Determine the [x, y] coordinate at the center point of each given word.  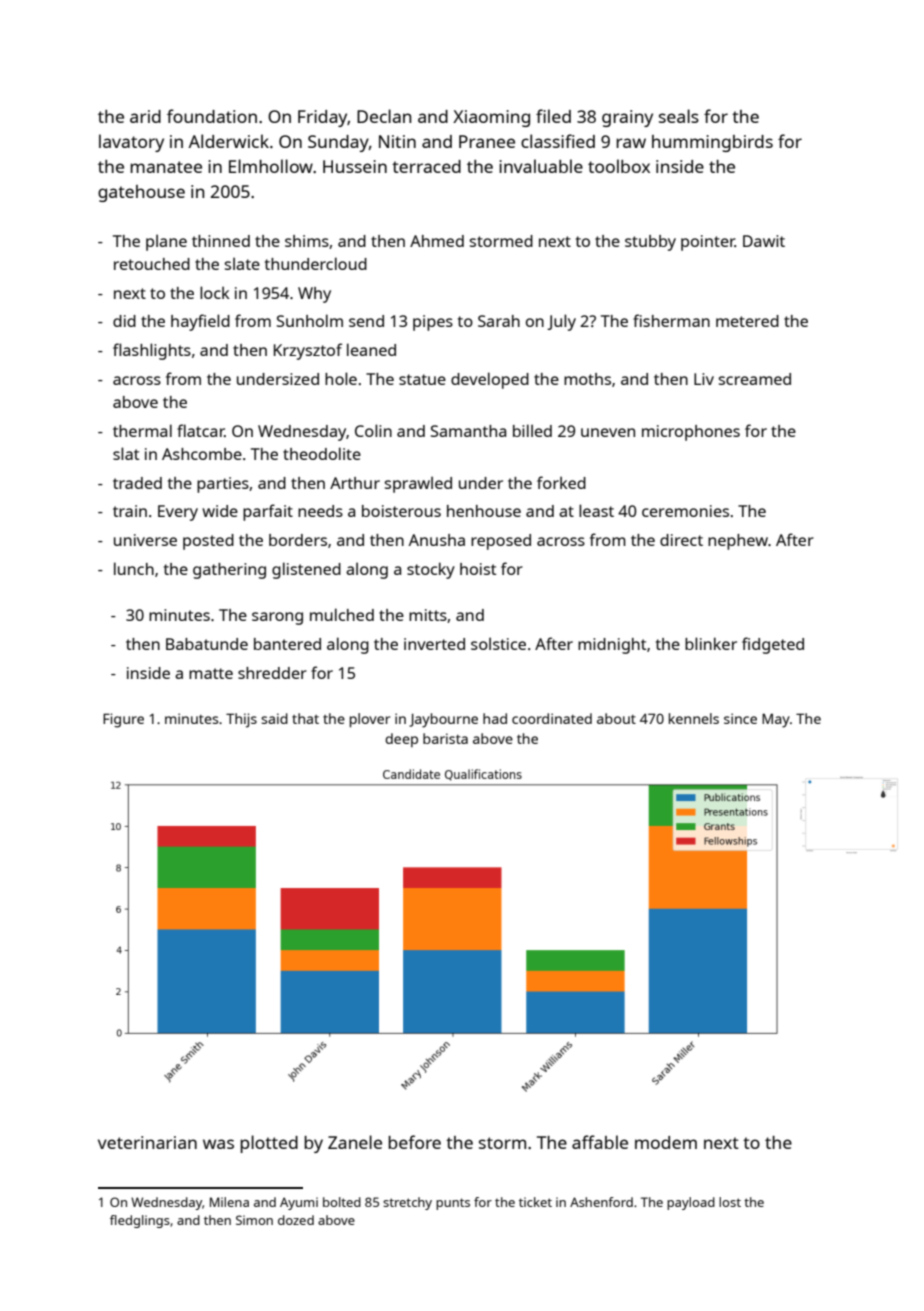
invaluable [541, 166]
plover [370, 720]
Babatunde [207, 644]
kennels [694, 718]
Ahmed [437, 241]
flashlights [152, 351]
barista [445, 738]
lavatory [131, 143]
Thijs [241, 720]
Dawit [764, 241]
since [740, 718]
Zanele [355, 1142]
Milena [229, 1202]
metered [747, 321]
